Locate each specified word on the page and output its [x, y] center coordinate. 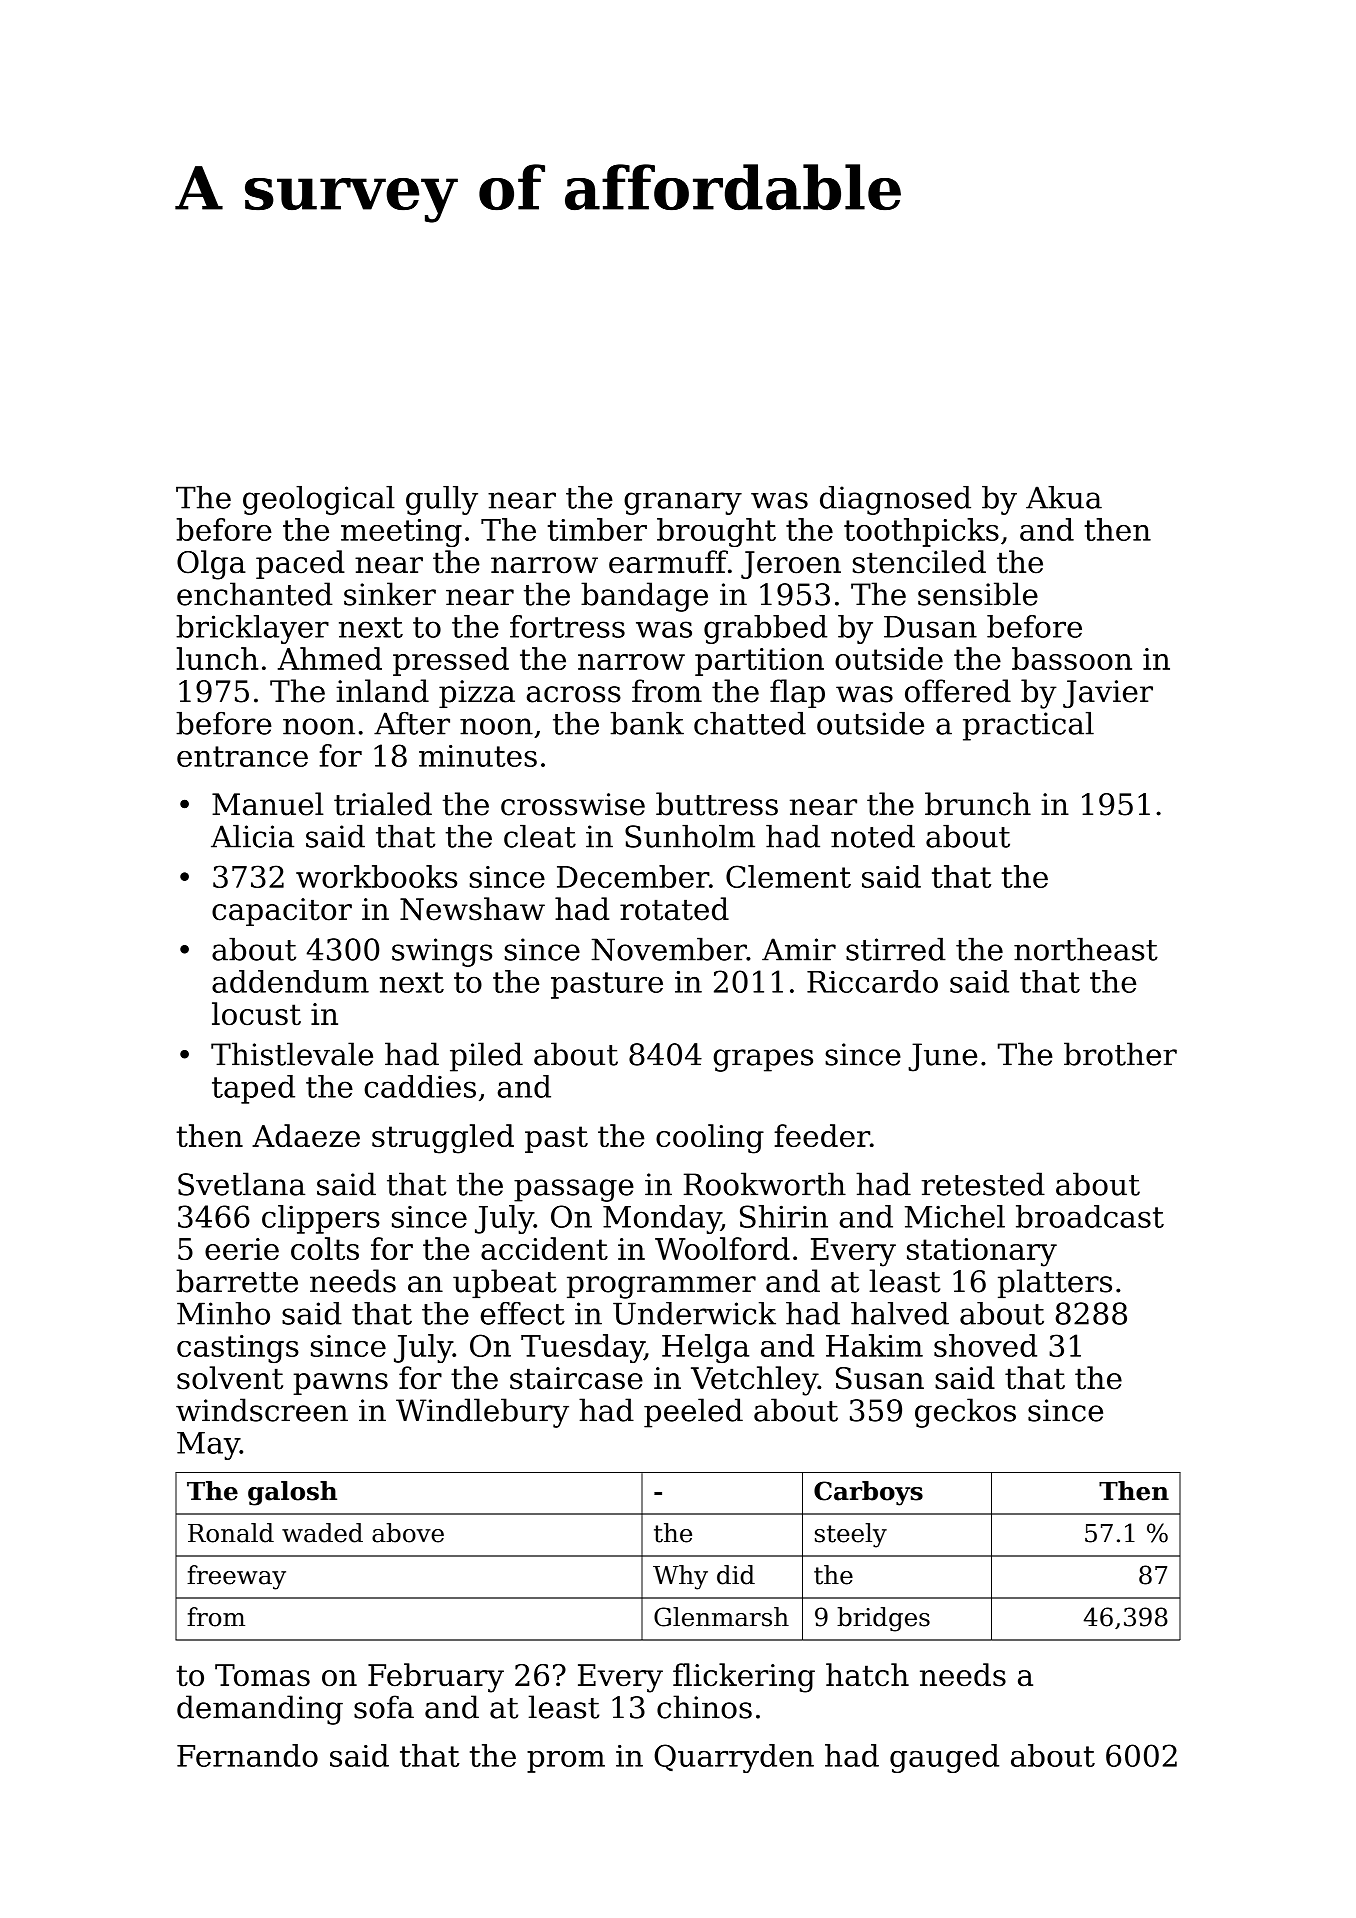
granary [683, 503]
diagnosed [895, 500]
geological [319, 500]
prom [566, 1762]
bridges [883, 1619]
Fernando [247, 1755]
